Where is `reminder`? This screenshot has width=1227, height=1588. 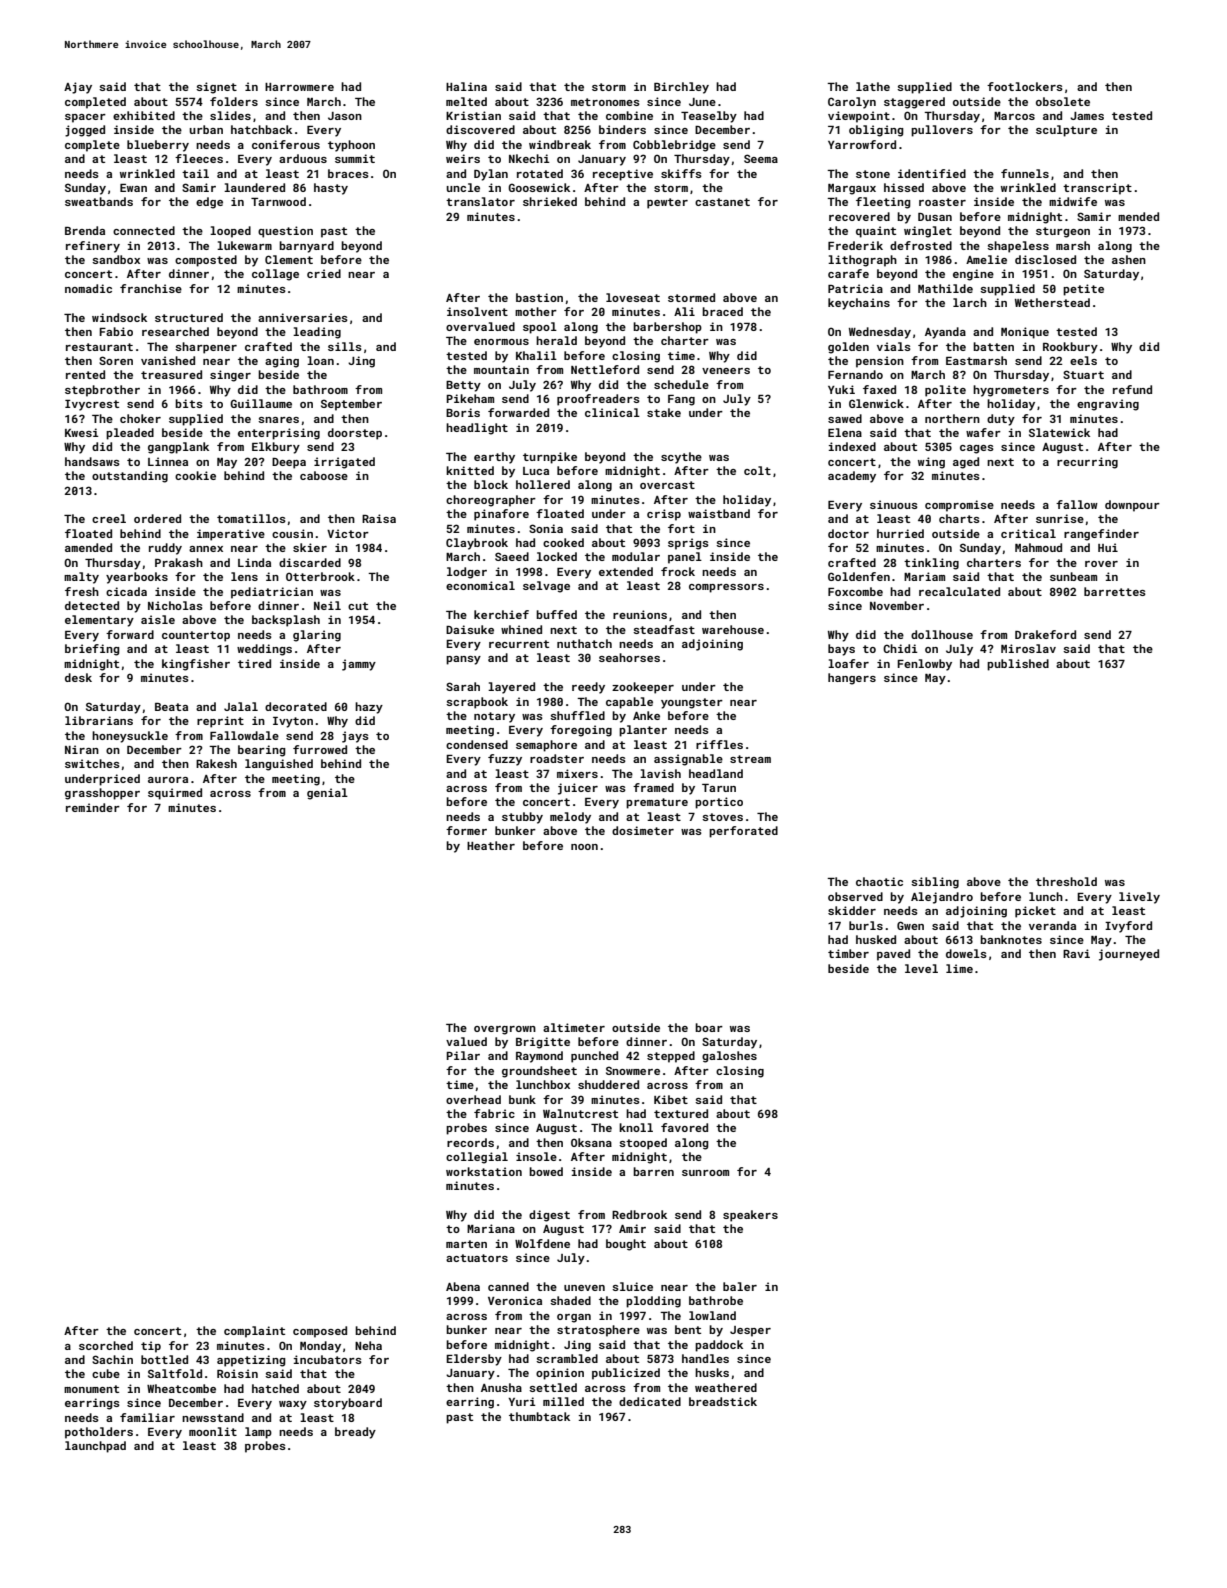
reminder is located at coordinates (93, 807).
